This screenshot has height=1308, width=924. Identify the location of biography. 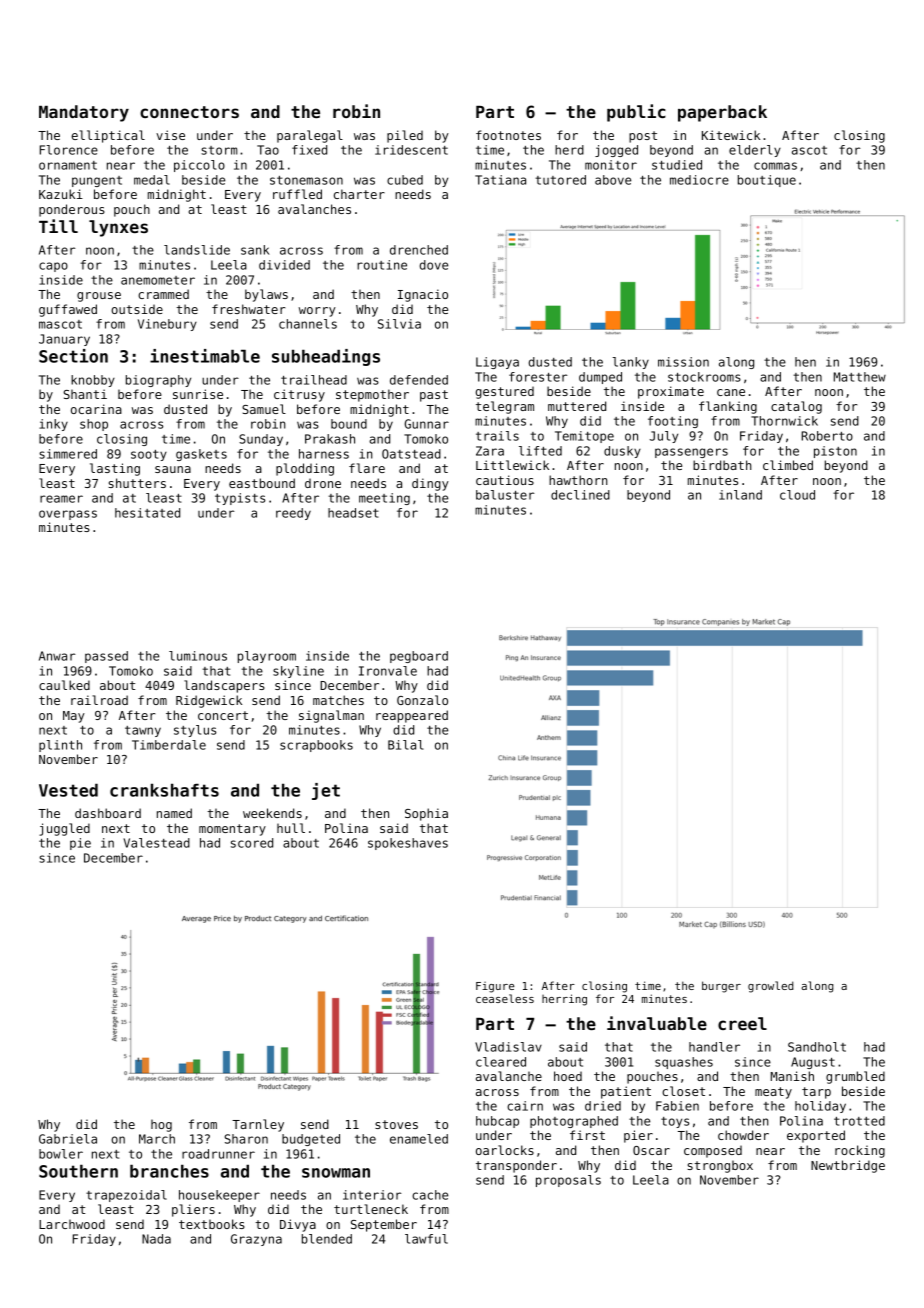
(158, 381).
